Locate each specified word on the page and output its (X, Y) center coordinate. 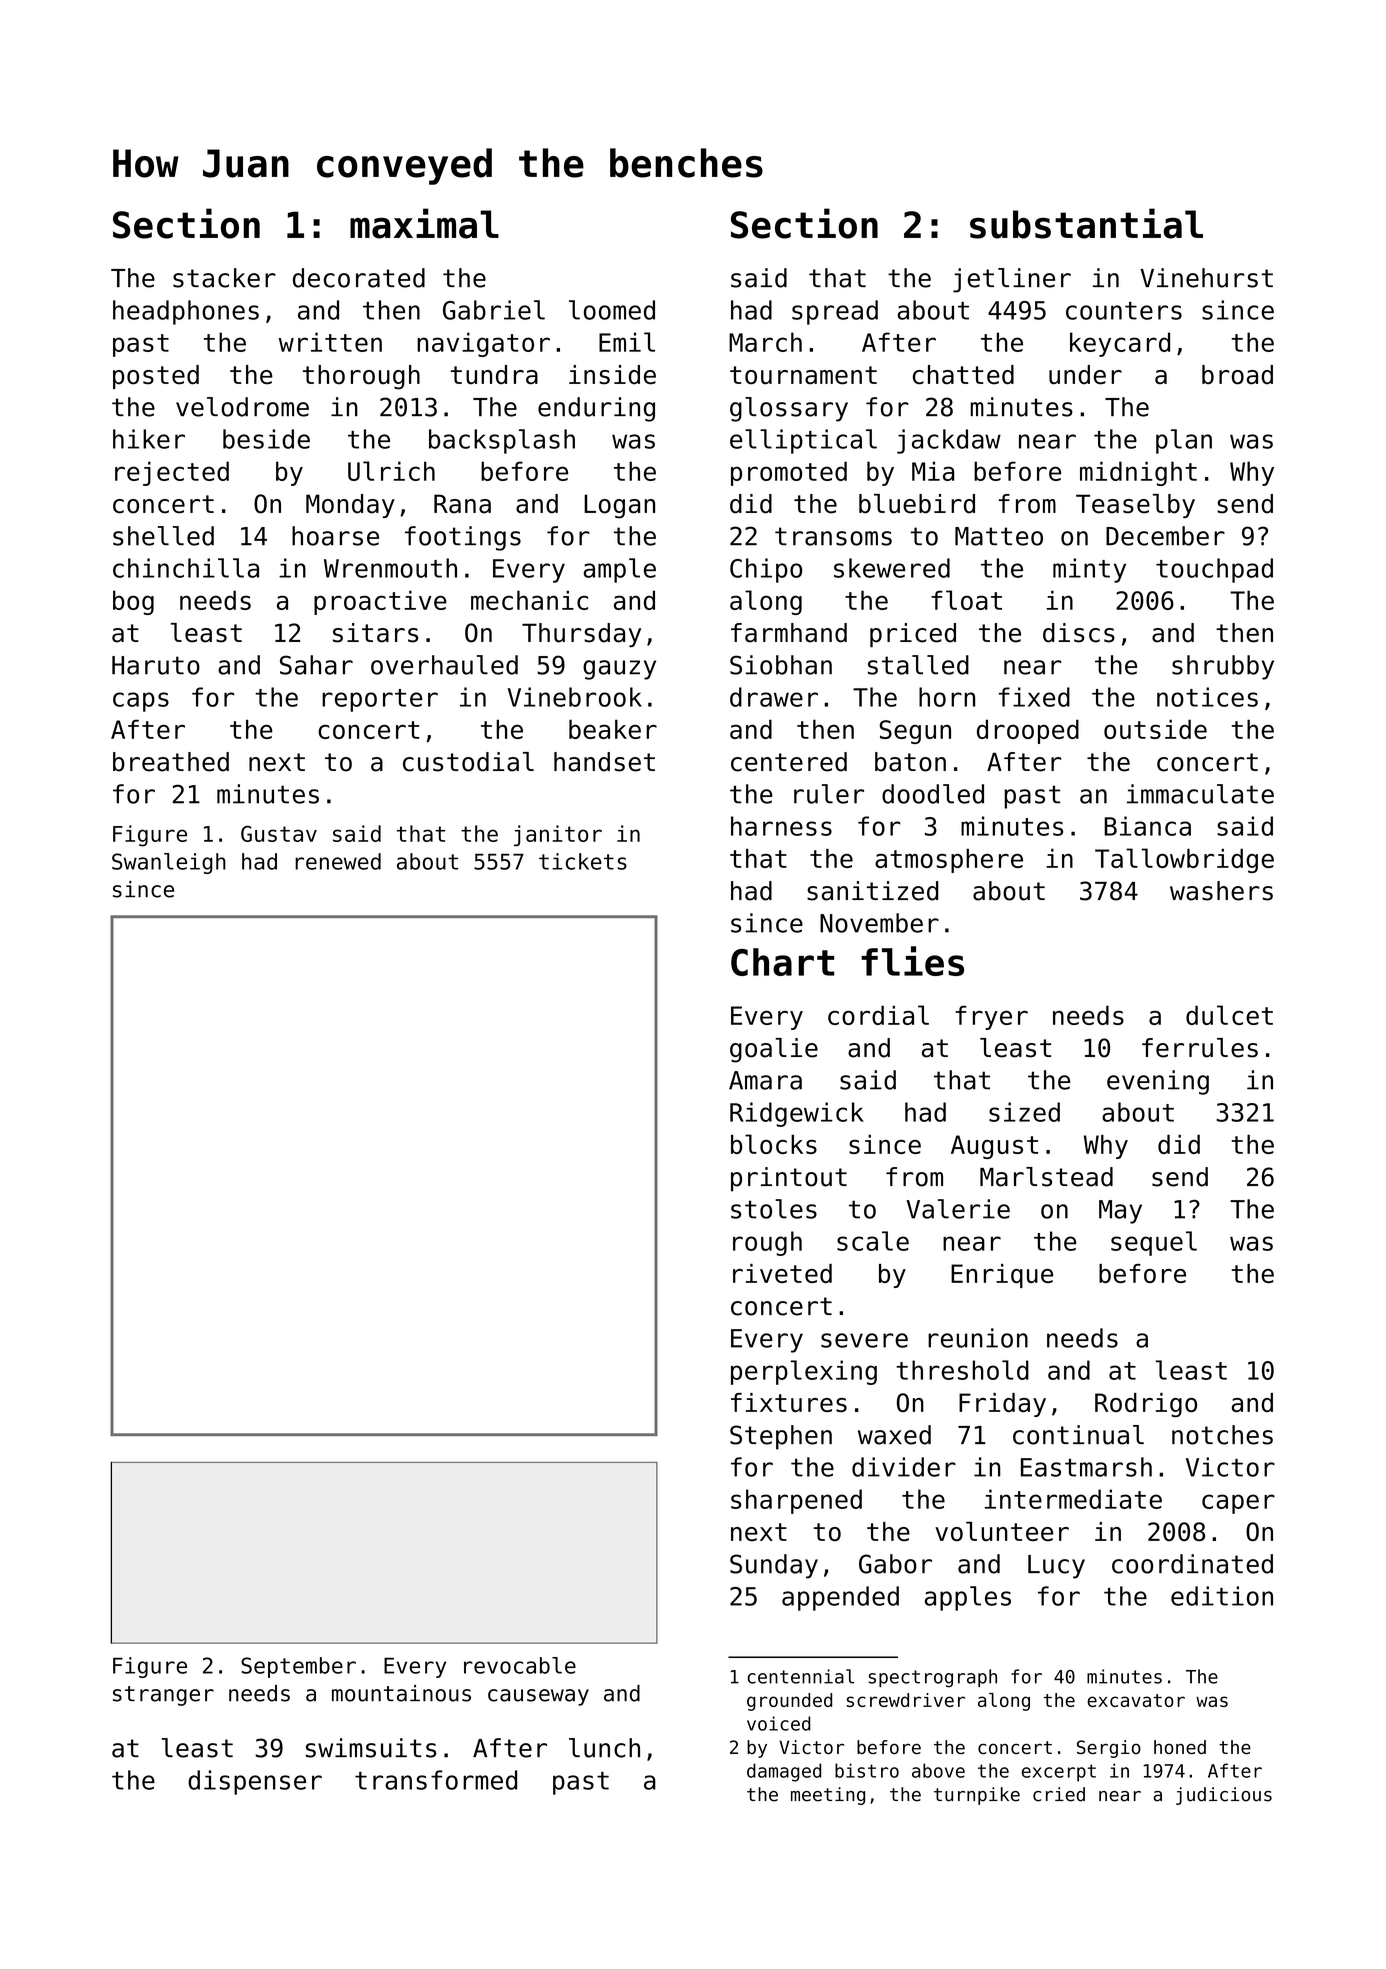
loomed (612, 310)
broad (1237, 375)
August (994, 1147)
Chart (782, 962)
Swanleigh (169, 863)
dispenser (255, 1782)
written (330, 342)
